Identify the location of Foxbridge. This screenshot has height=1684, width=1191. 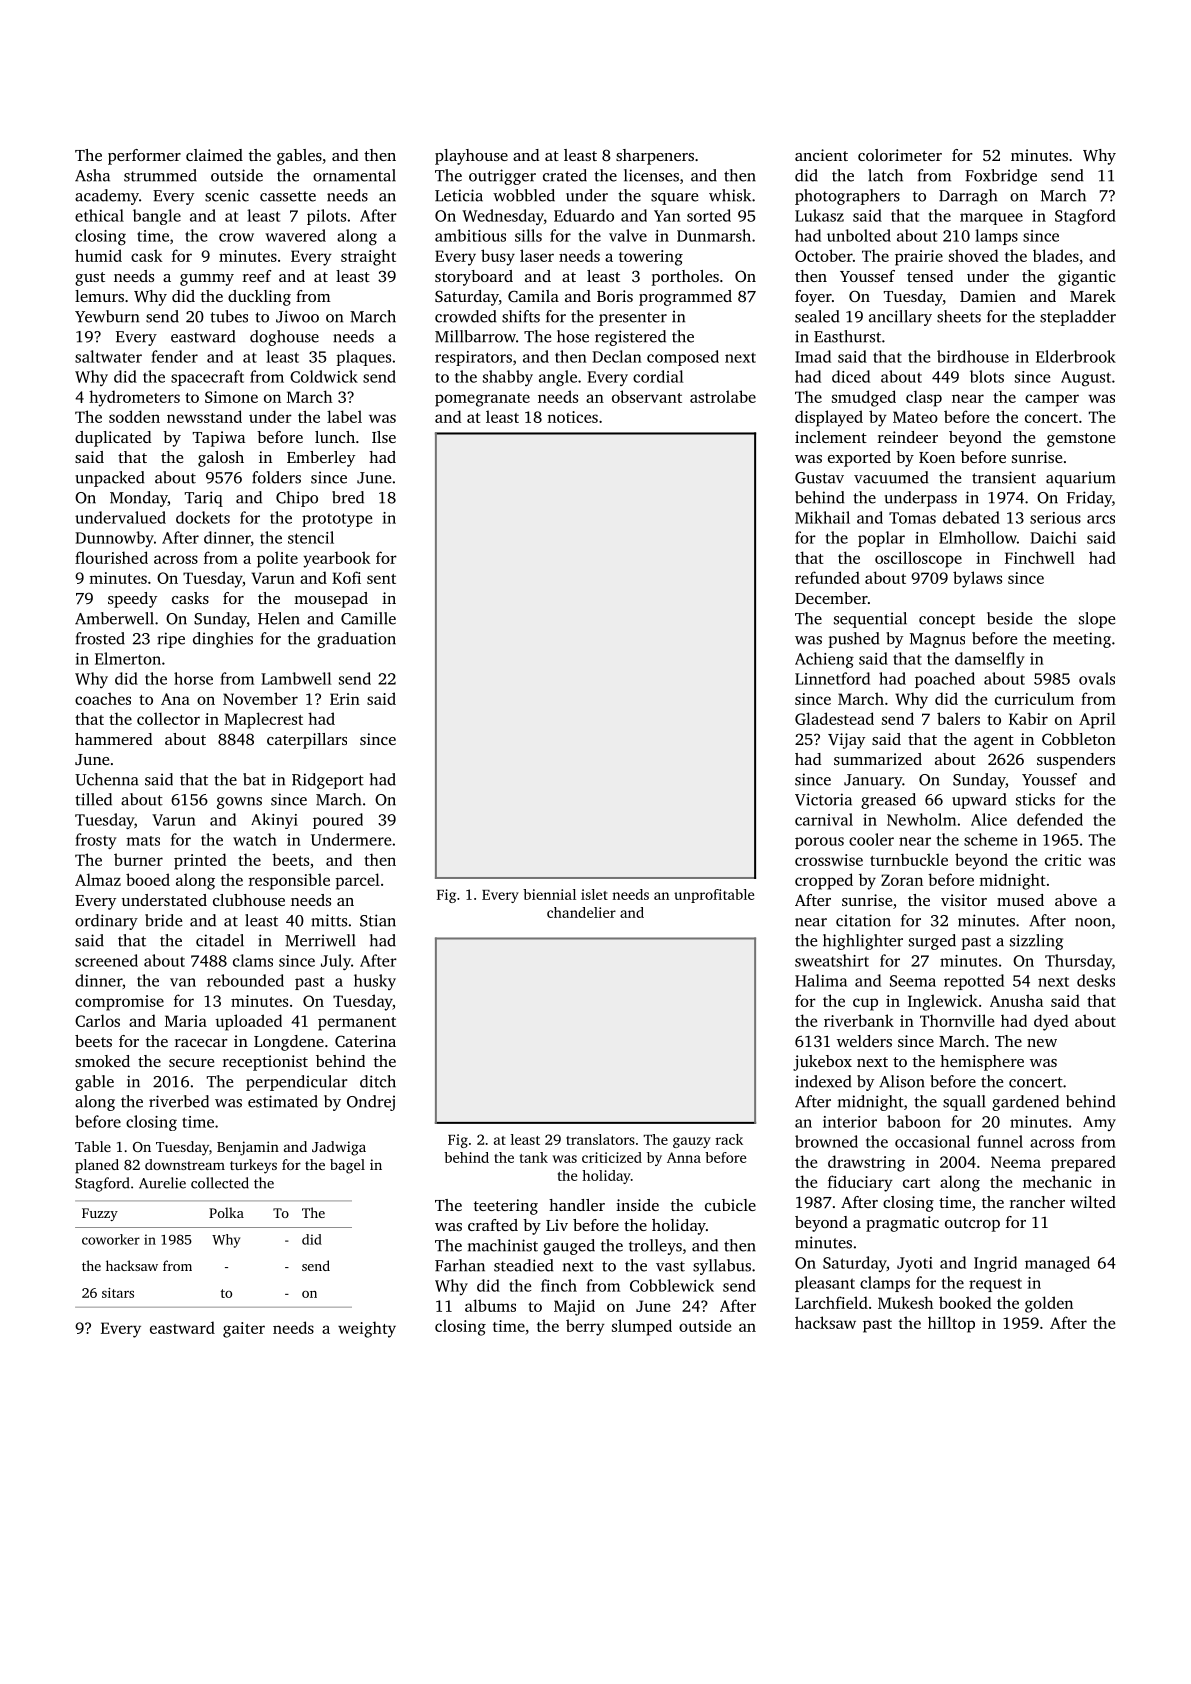
(1001, 177).
